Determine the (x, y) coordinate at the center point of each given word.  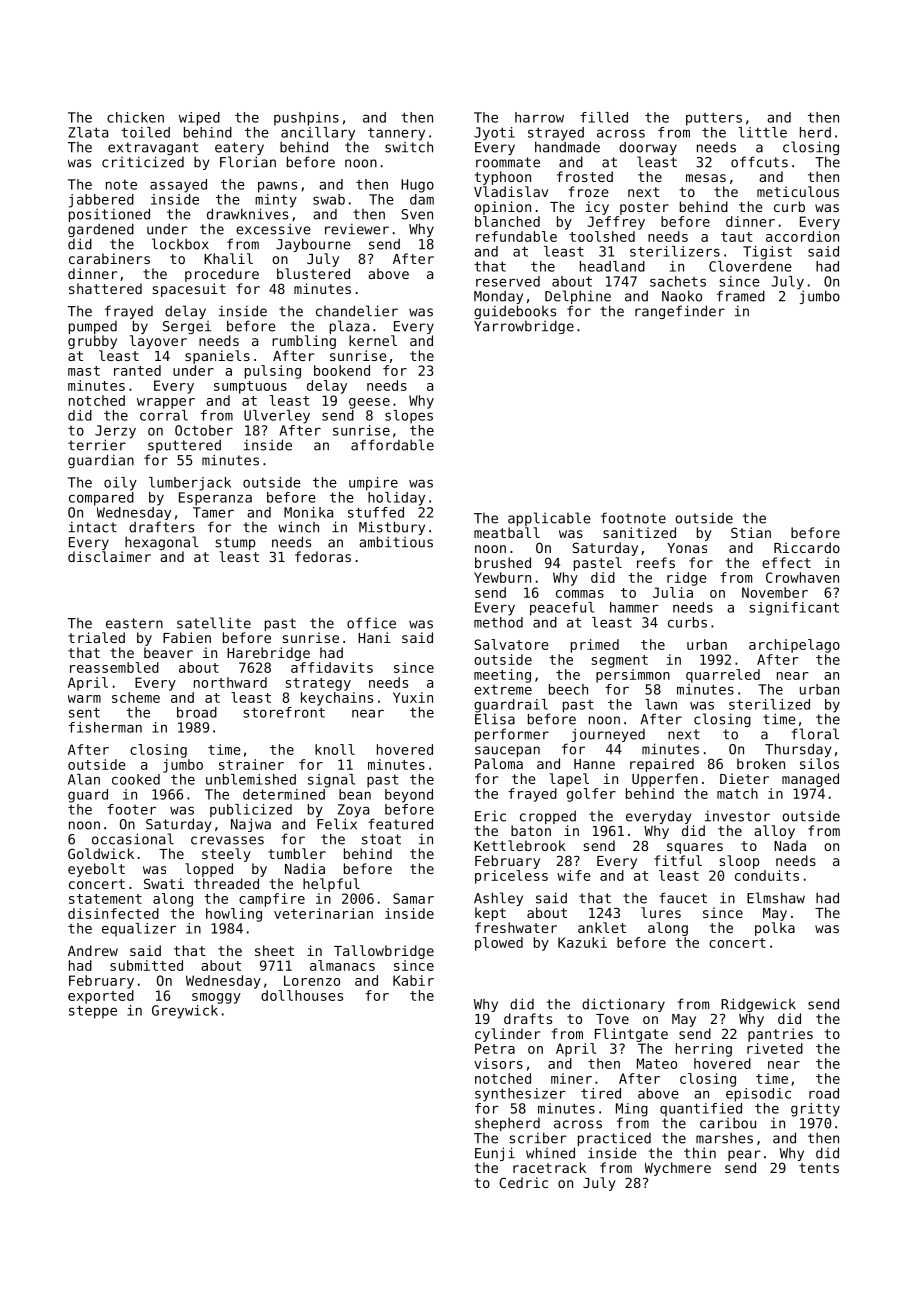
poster (644, 208)
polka (775, 929)
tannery (396, 134)
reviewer (357, 229)
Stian (751, 532)
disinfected (113, 913)
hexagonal (161, 543)
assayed (178, 186)
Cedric (523, 1182)
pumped (93, 327)
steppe (93, 1012)
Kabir (413, 980)
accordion (802, 236)
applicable (549, 519)
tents (819, 1168)
